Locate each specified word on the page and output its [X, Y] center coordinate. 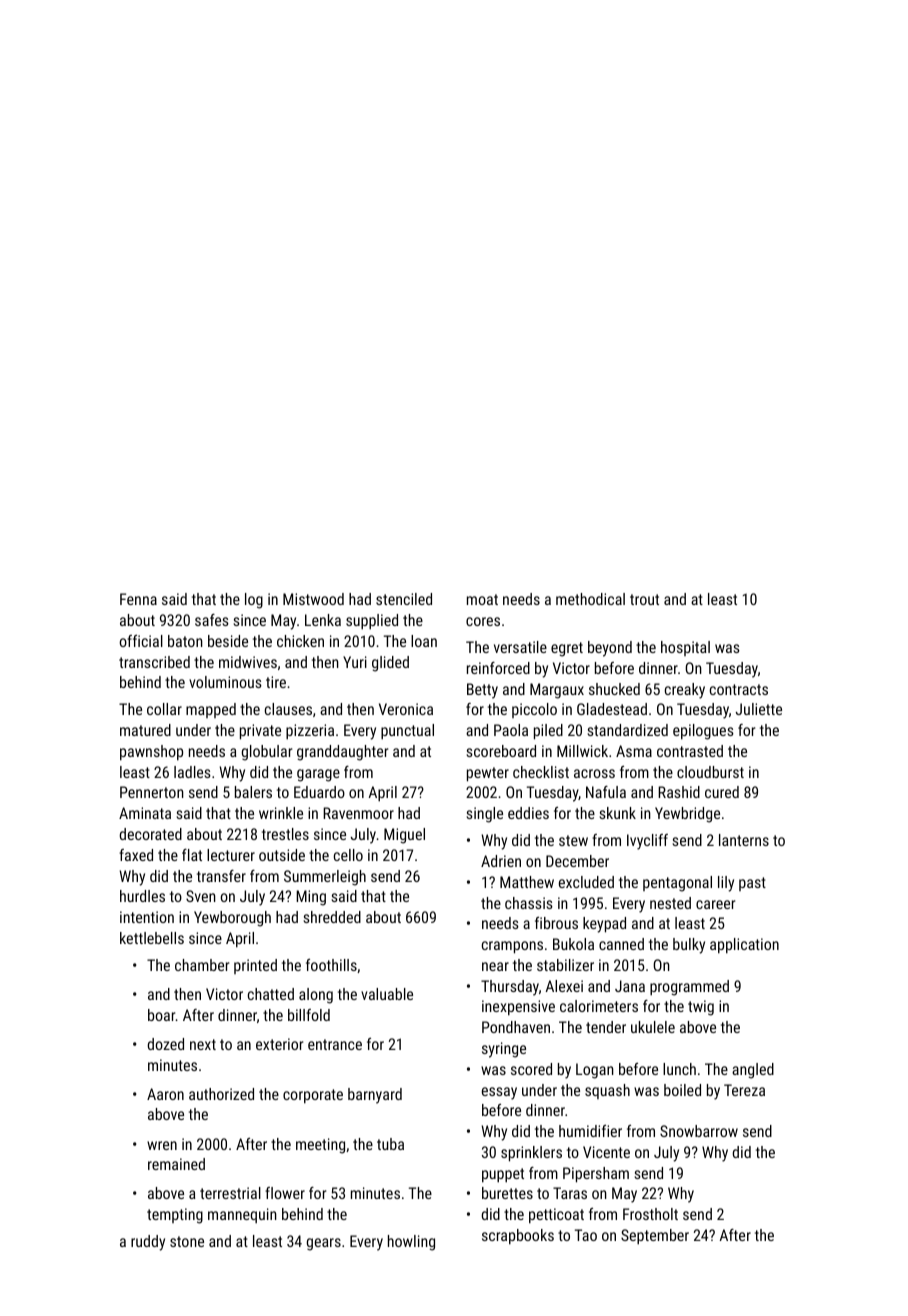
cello [348, 855]
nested [670, 903]
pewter [488, 774]
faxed [136, 855]
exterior [279, 1044]
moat [482, 599]
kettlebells [152, 938]
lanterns [744, 840]
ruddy [148, 1243]
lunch [679, 1069]
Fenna [138, 599]
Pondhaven [516, 1027]
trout [644, 599]
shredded [332, 917]
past [752, 884]
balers [253, 792]
